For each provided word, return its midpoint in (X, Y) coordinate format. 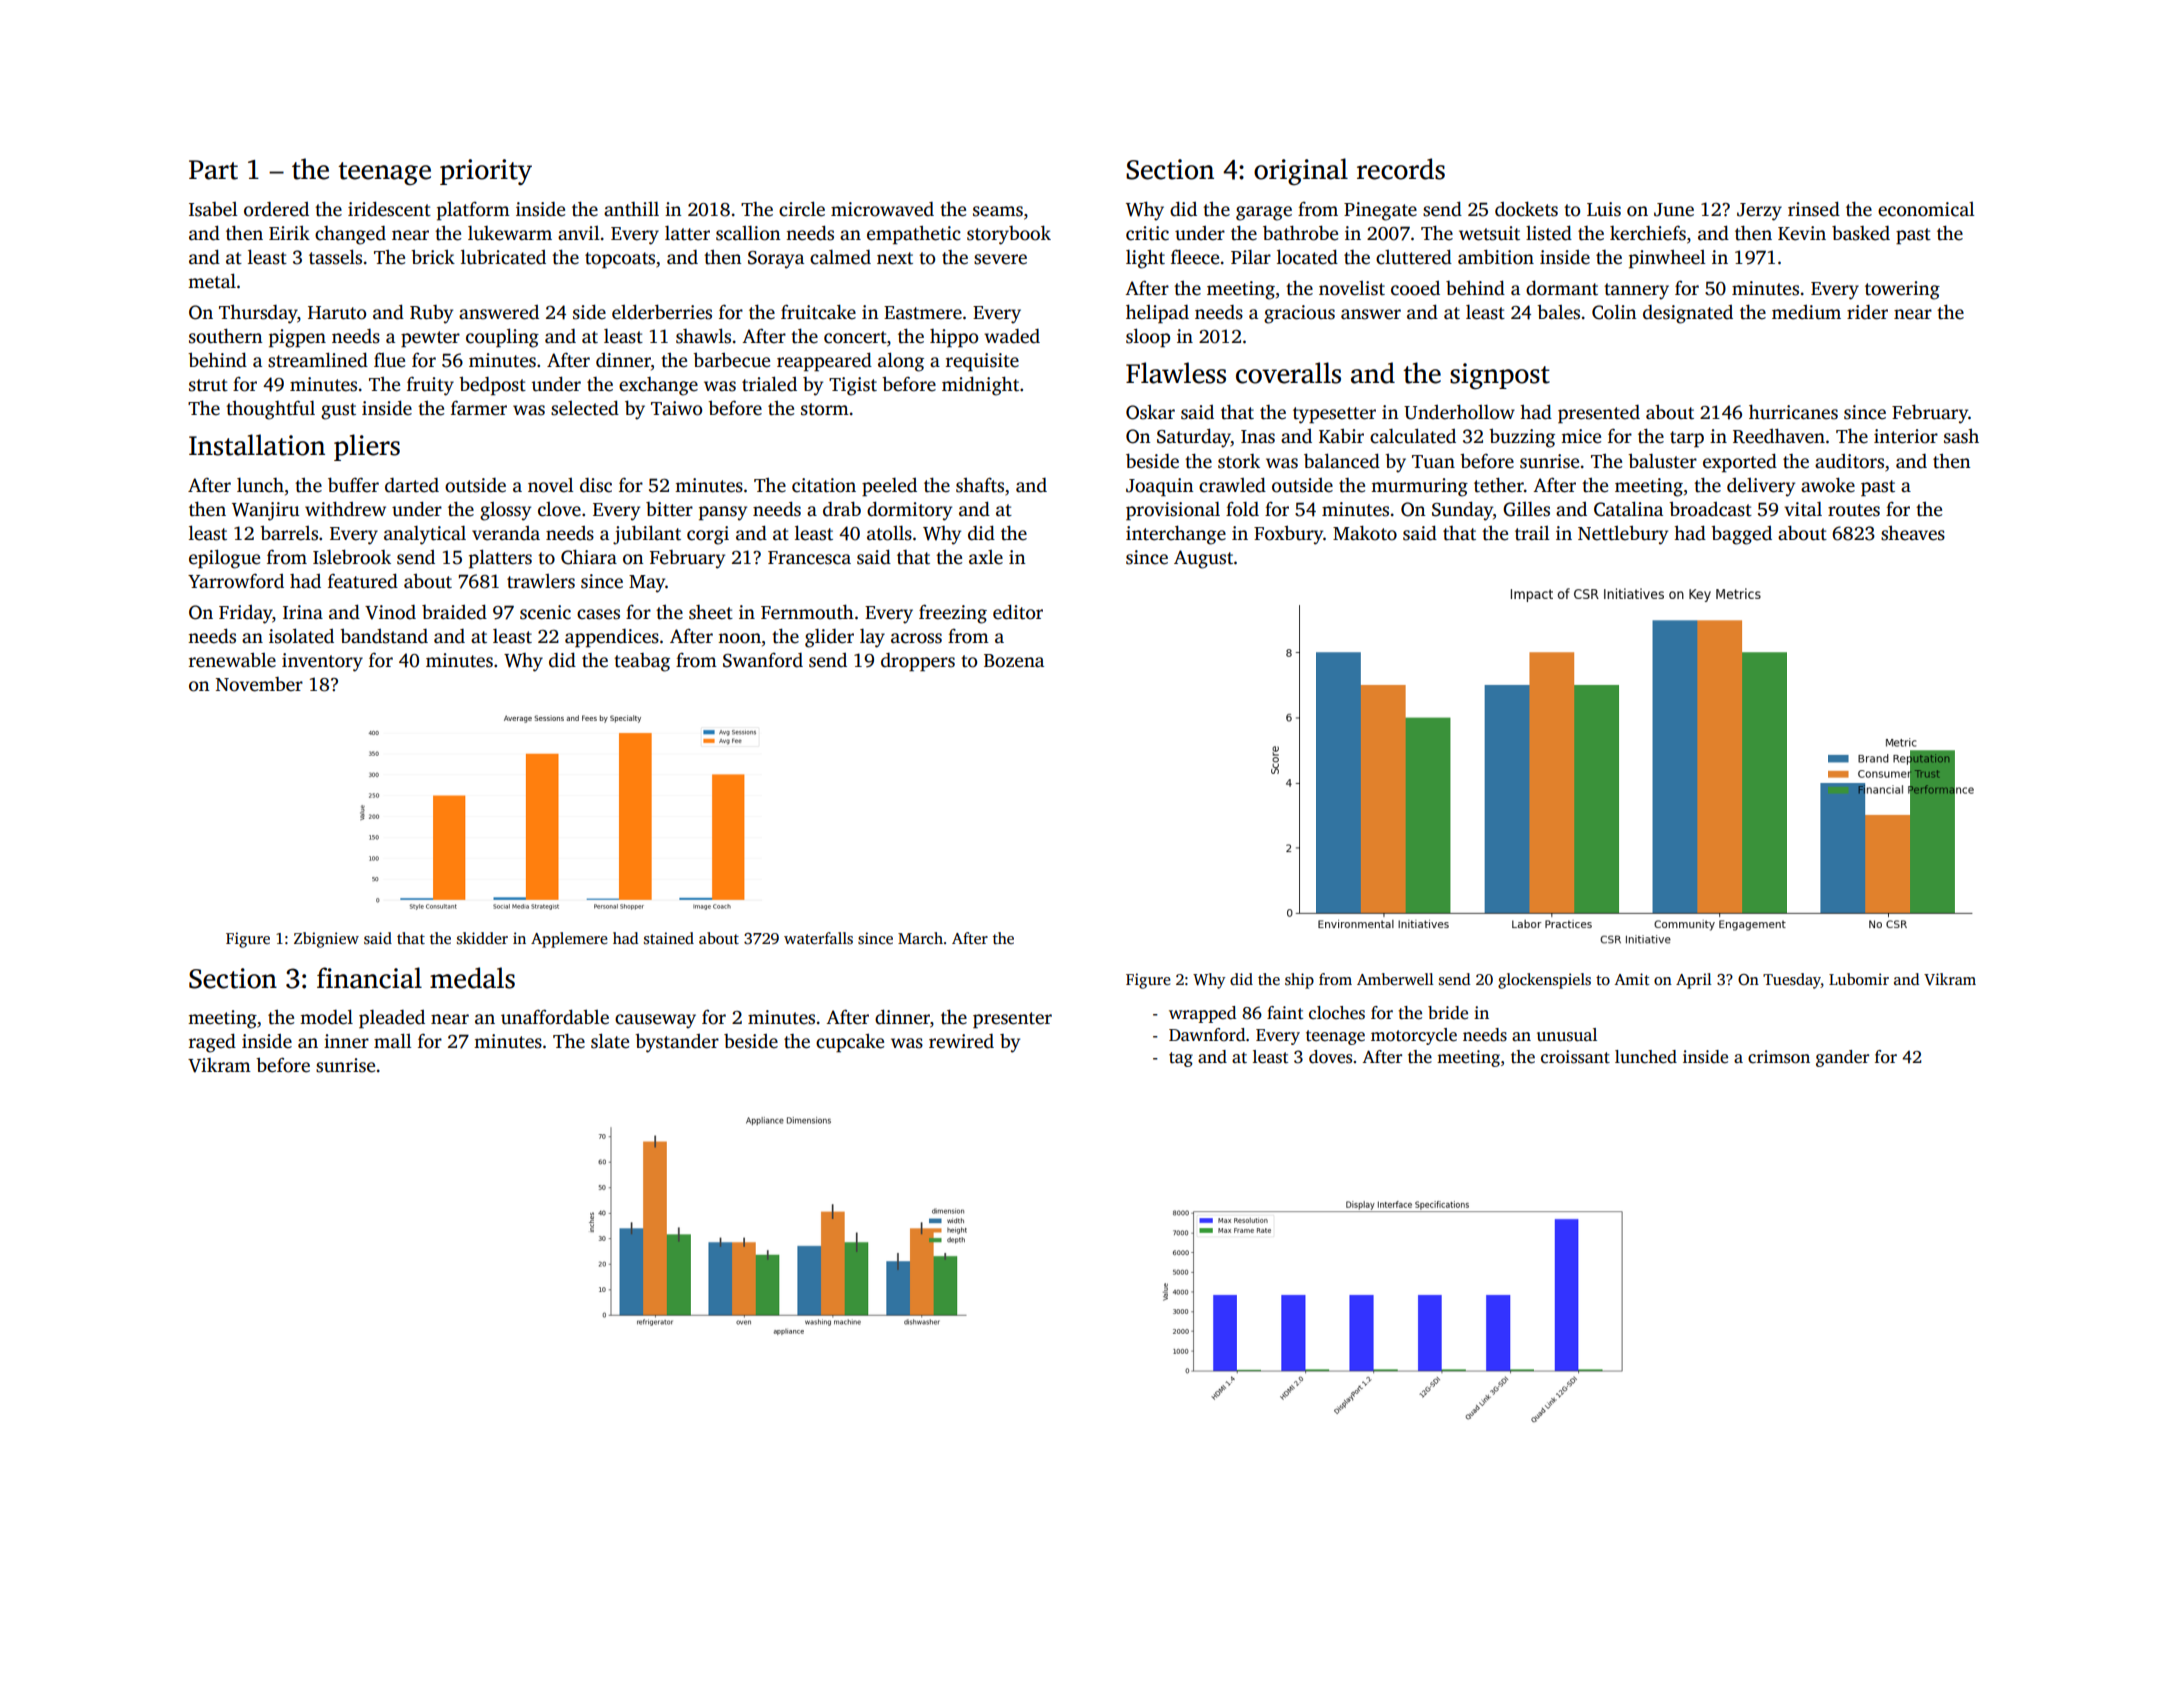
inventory (322, 662)
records (1401, 169)
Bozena (1014, 661)
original (1301, 171)
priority (486, 172)
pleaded (392, 1019)
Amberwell (1395, 979)
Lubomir (1859, 979)
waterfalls (818, 938)
